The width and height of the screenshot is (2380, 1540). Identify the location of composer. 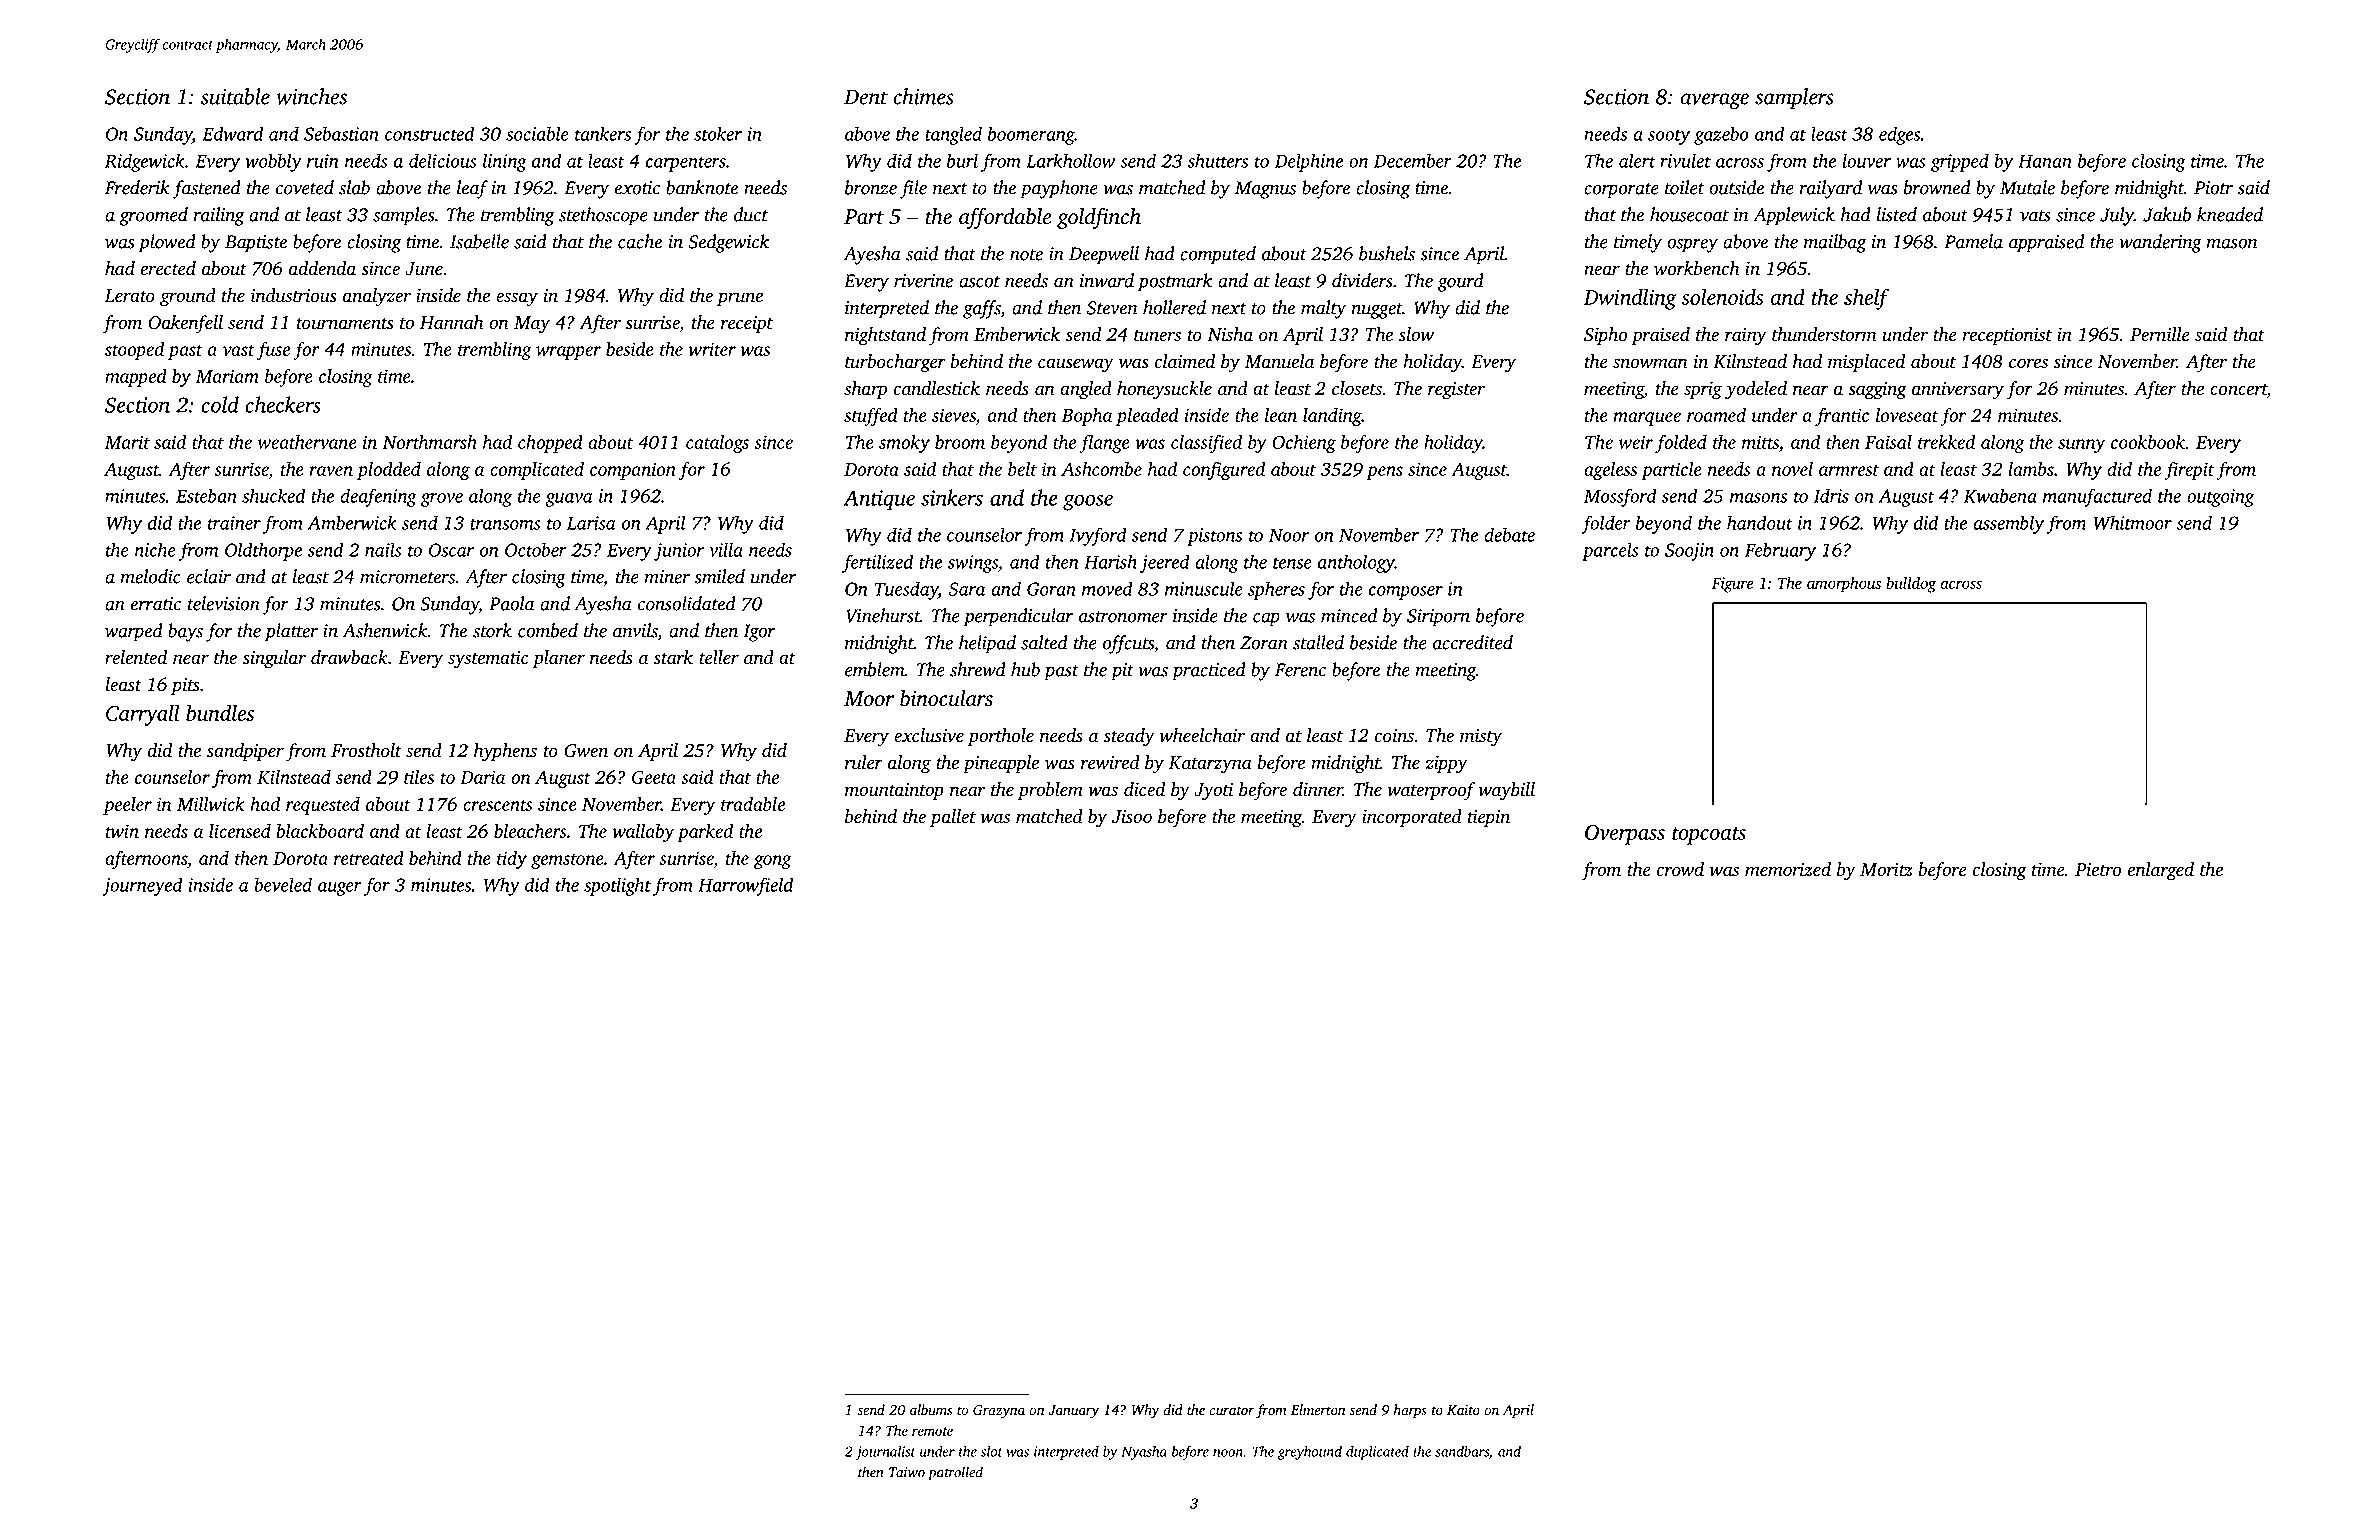
(1406, 593).
